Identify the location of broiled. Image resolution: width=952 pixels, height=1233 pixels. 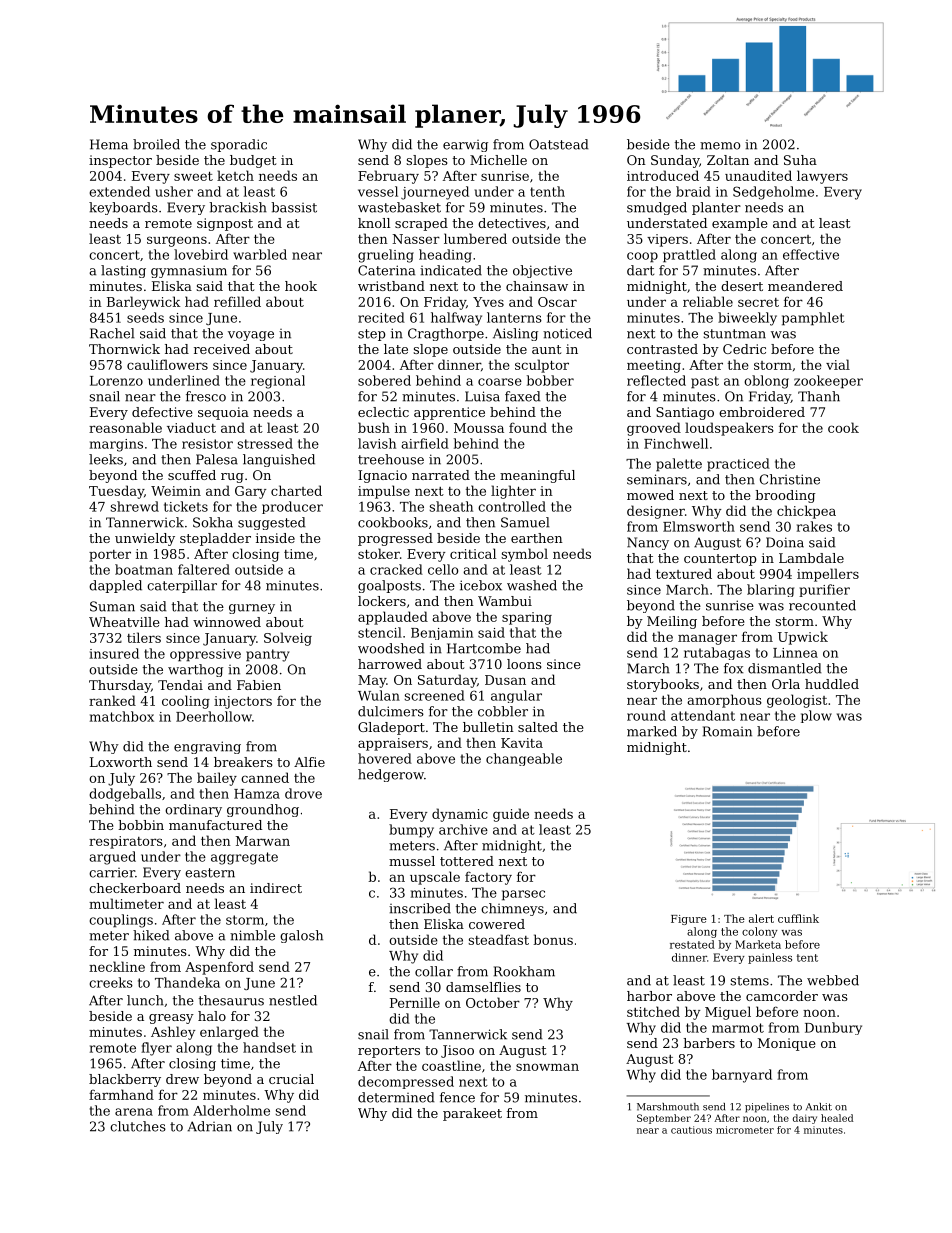
(156, 144).
